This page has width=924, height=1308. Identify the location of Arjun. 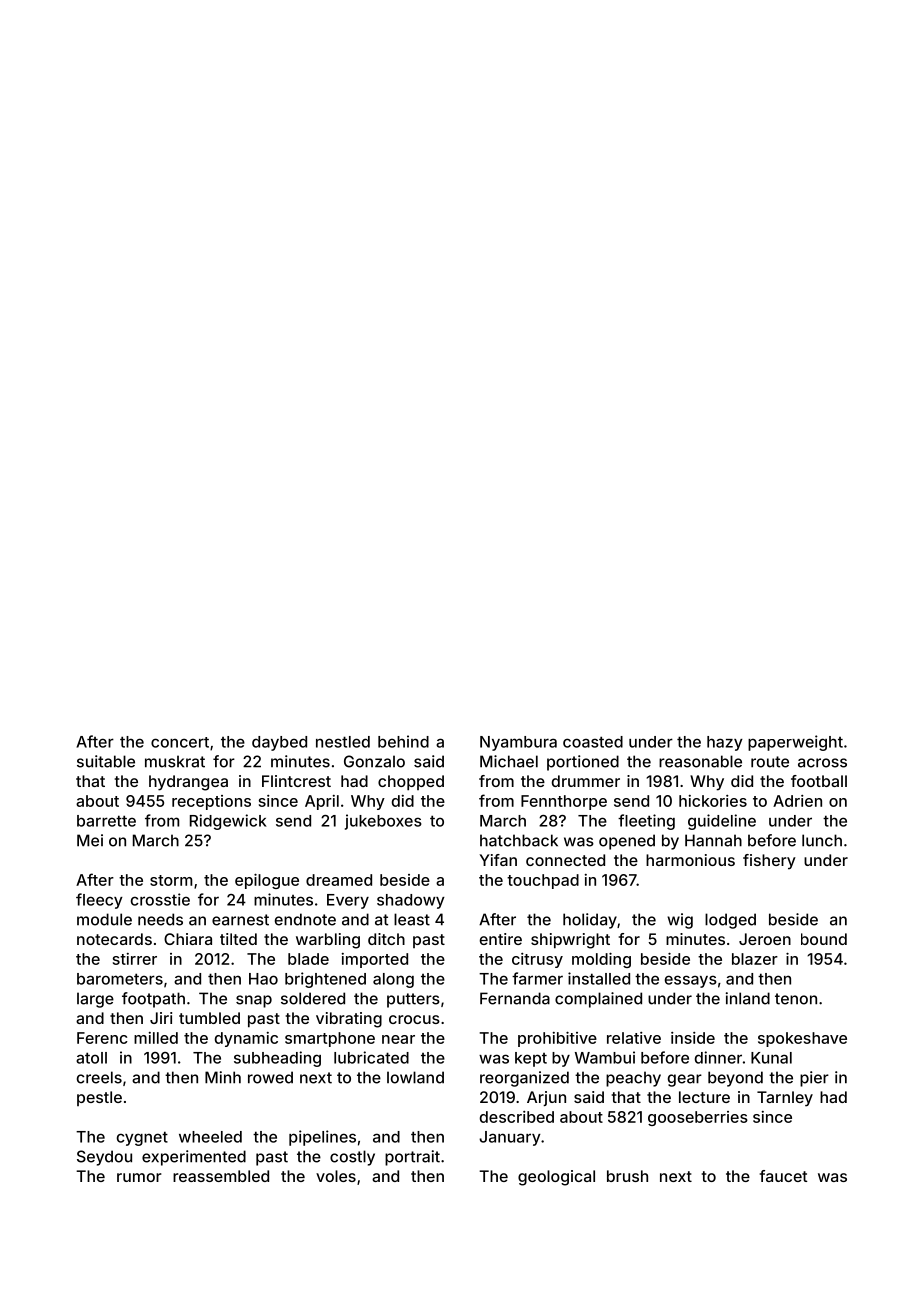
(546, 1098).
